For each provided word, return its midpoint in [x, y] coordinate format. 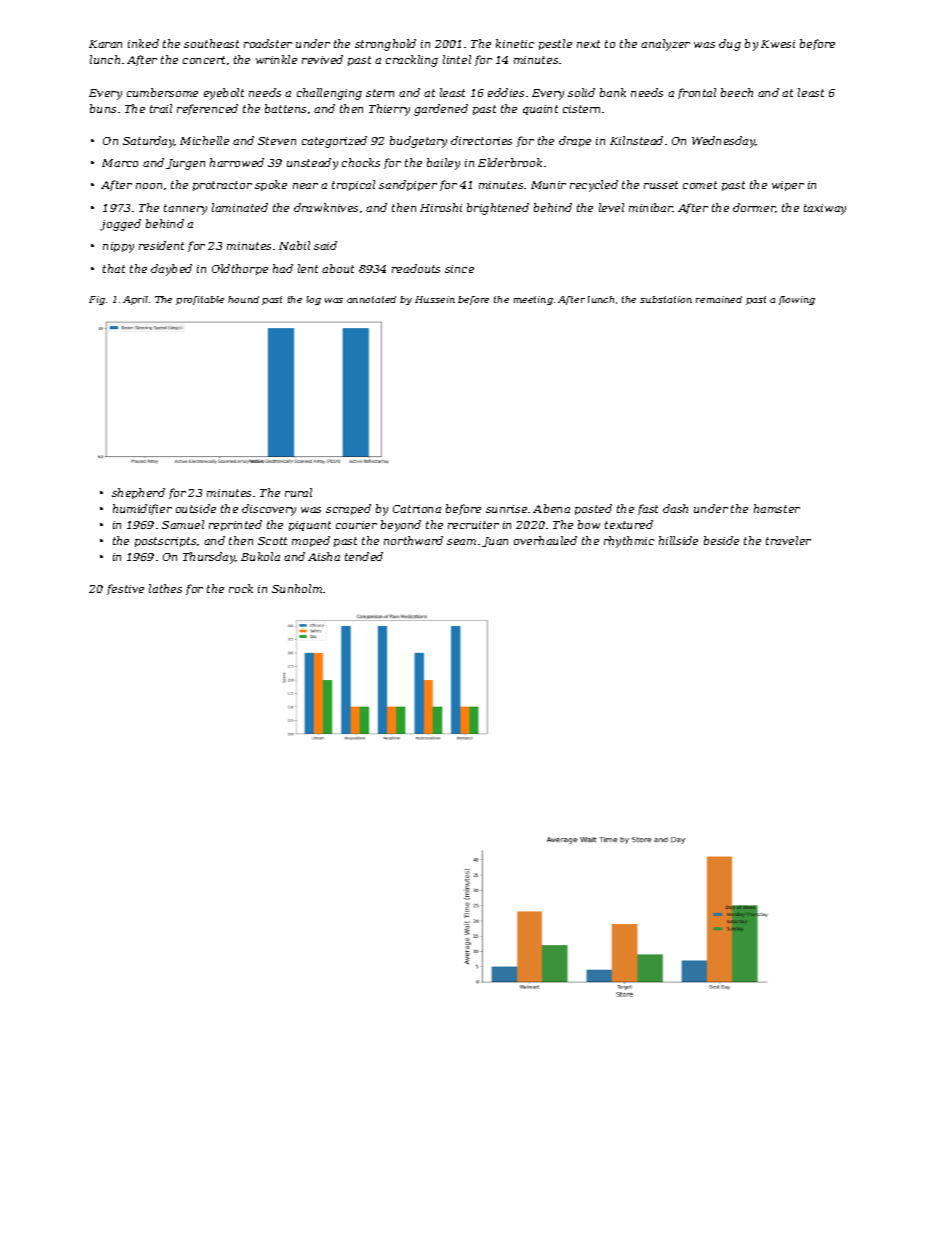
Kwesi [778, 44]
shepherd [138, 493]
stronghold [385, 45]
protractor [222, 186]
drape [575, 141]
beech [737, 92]
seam [461, 542]
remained [719, 299]
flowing [797, 300]
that [114, 268]
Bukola [260, 556]
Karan [105, 44]
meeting [533, 300]
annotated [371, 299]
